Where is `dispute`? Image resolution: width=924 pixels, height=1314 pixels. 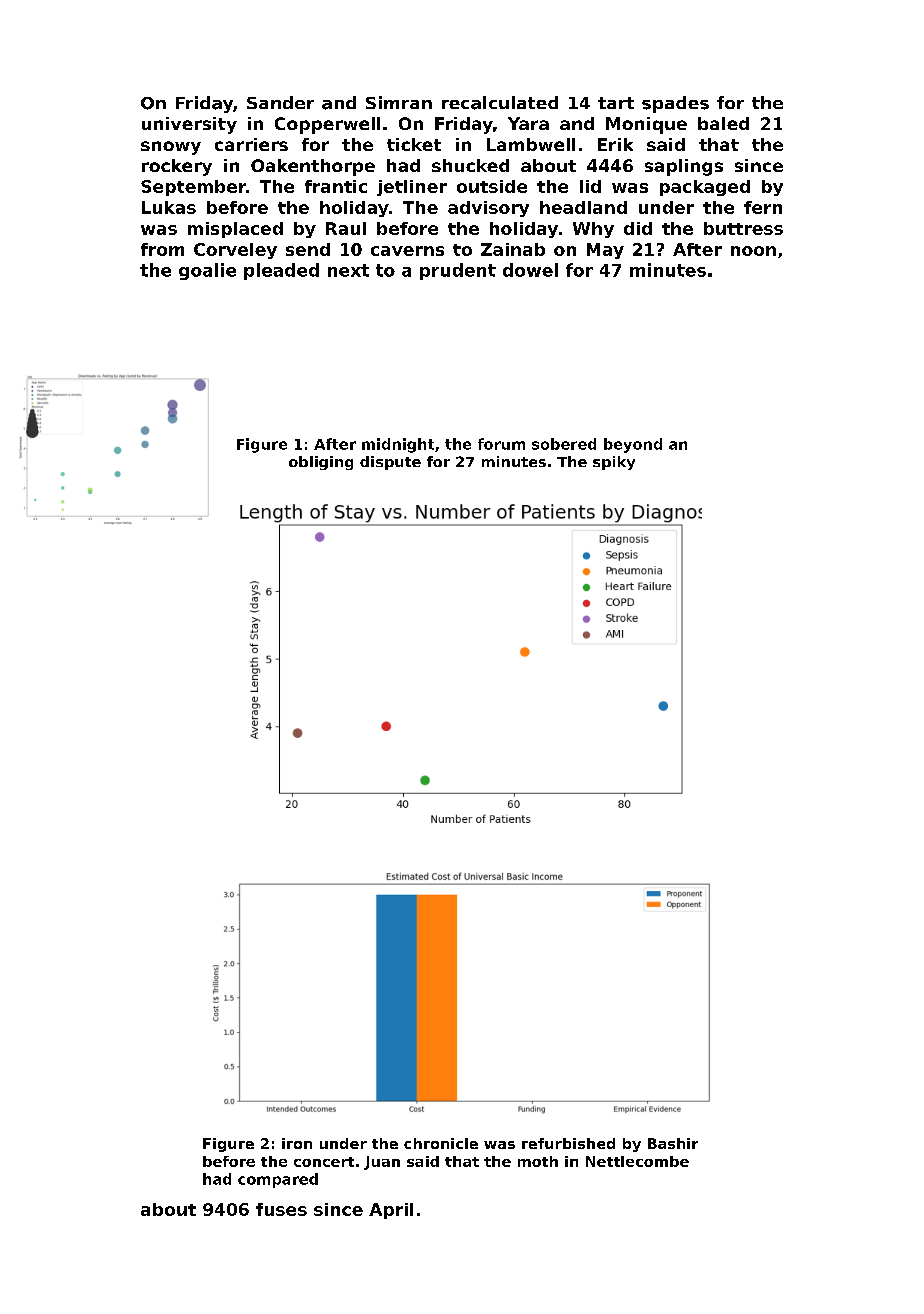
dispute is located at coordinates (390, 463).
